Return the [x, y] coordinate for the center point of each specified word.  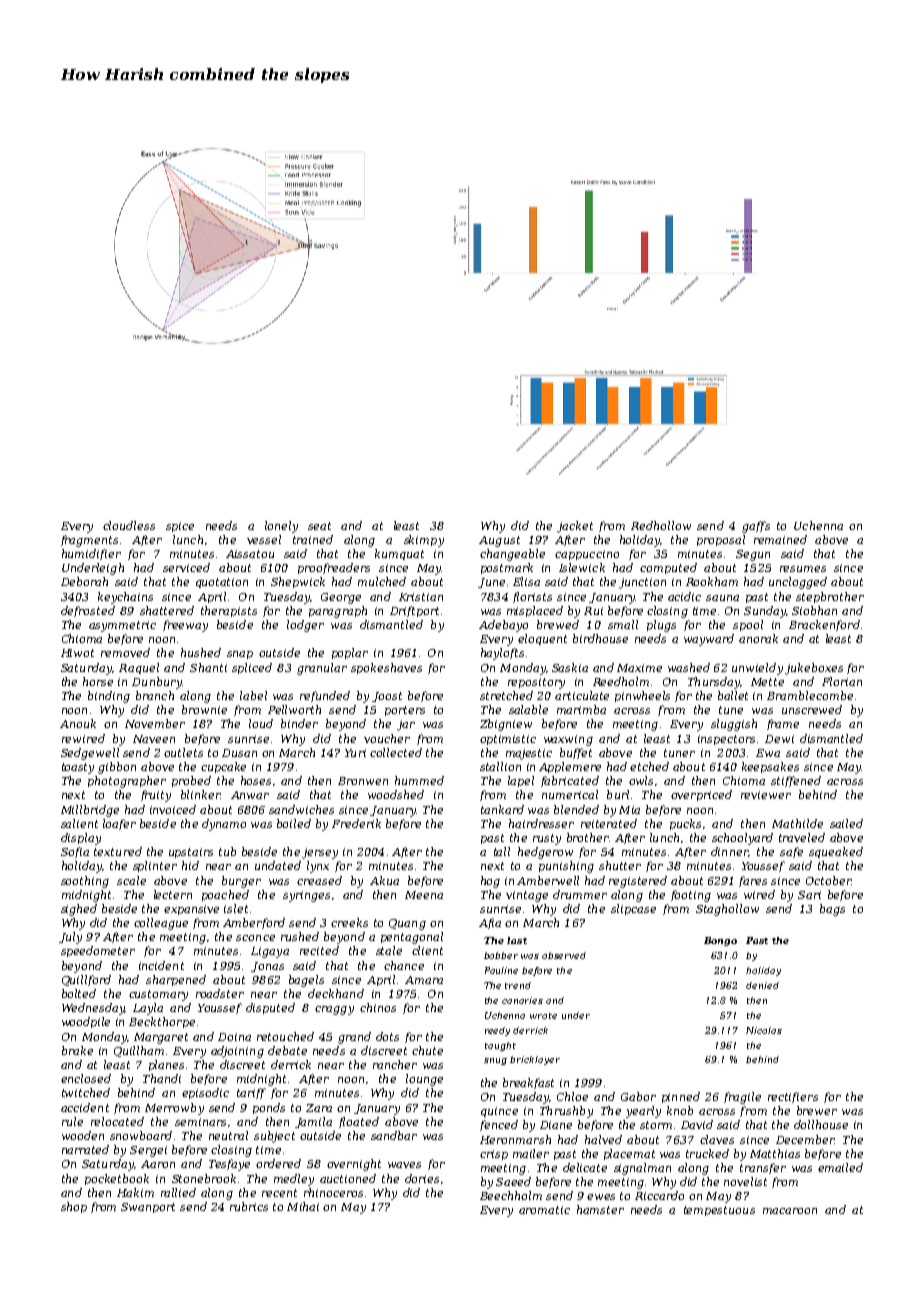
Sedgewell [90, 754]
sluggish [734, 725]
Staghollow [727, 910]
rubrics [249, 1206]
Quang [407, 924]
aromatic [544, 1210]
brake [77, 1050]
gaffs [756, 527]
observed [564, 955]
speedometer [98, 951]
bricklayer [535, 1060]
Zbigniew [506, 725]
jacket [575, 527]
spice [180, 527]
